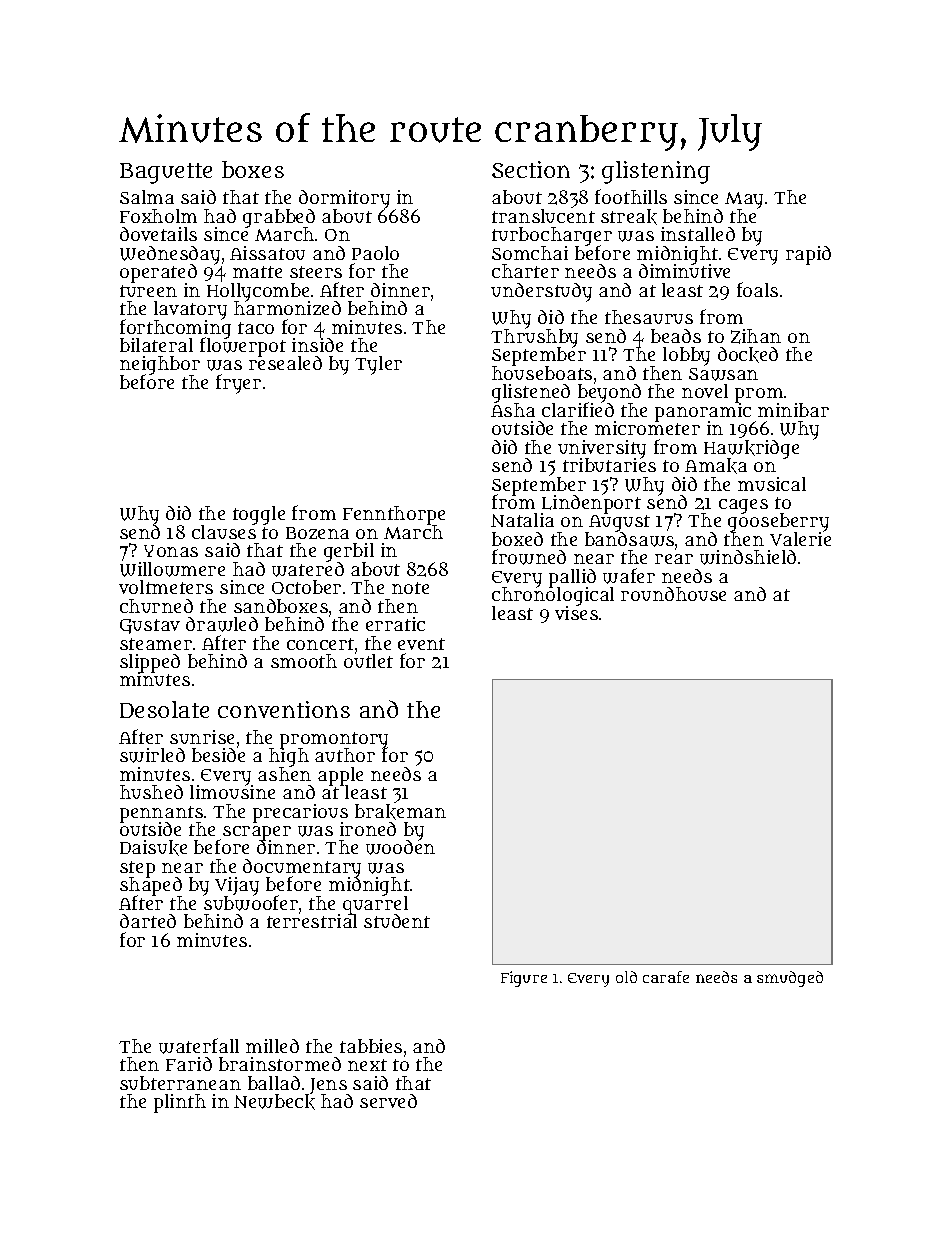  Describe the element at coordinates (513, 410) in the screenshot. I see `Asha` at that location.
